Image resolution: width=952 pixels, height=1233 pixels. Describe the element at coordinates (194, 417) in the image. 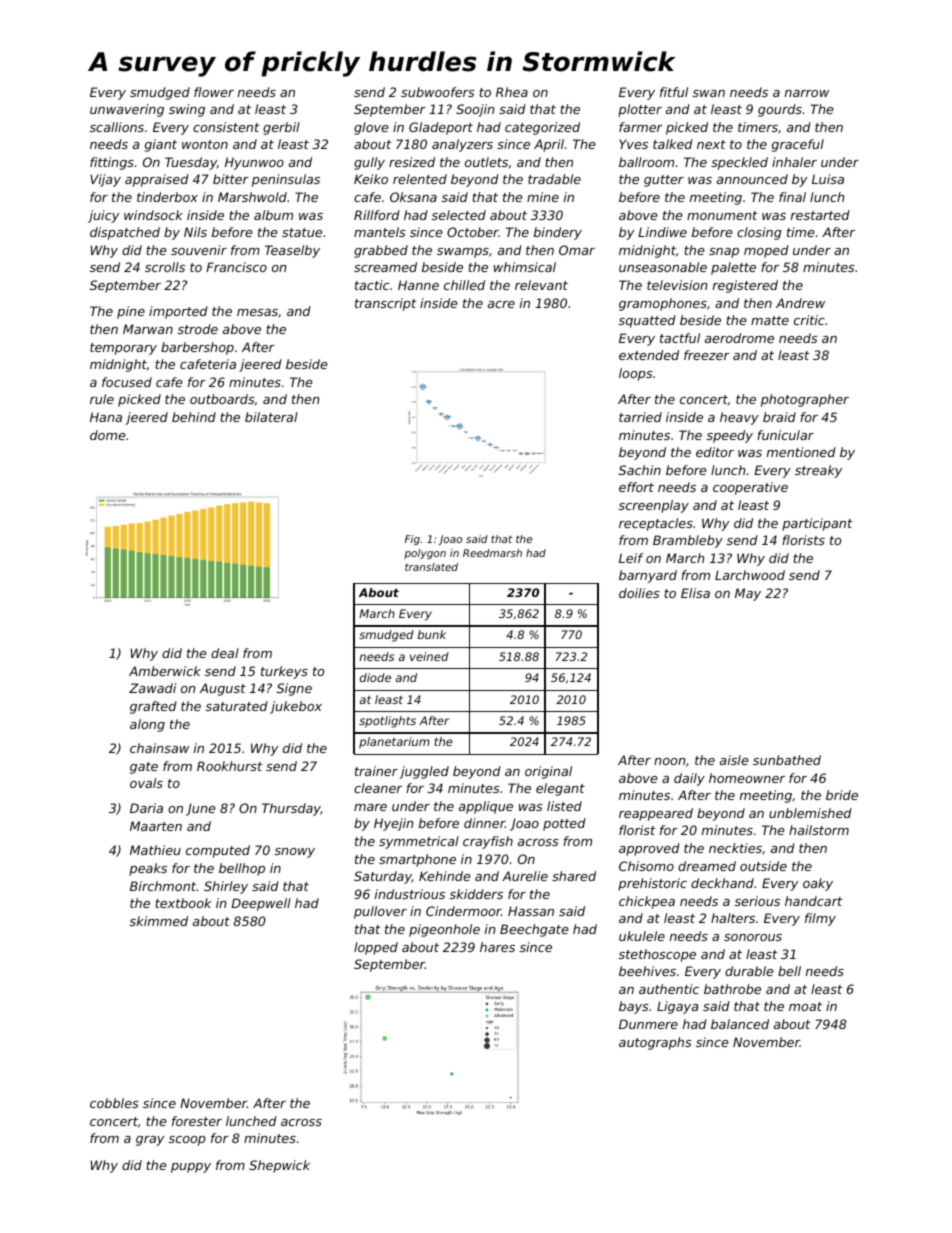

I see `behind` at that location.
